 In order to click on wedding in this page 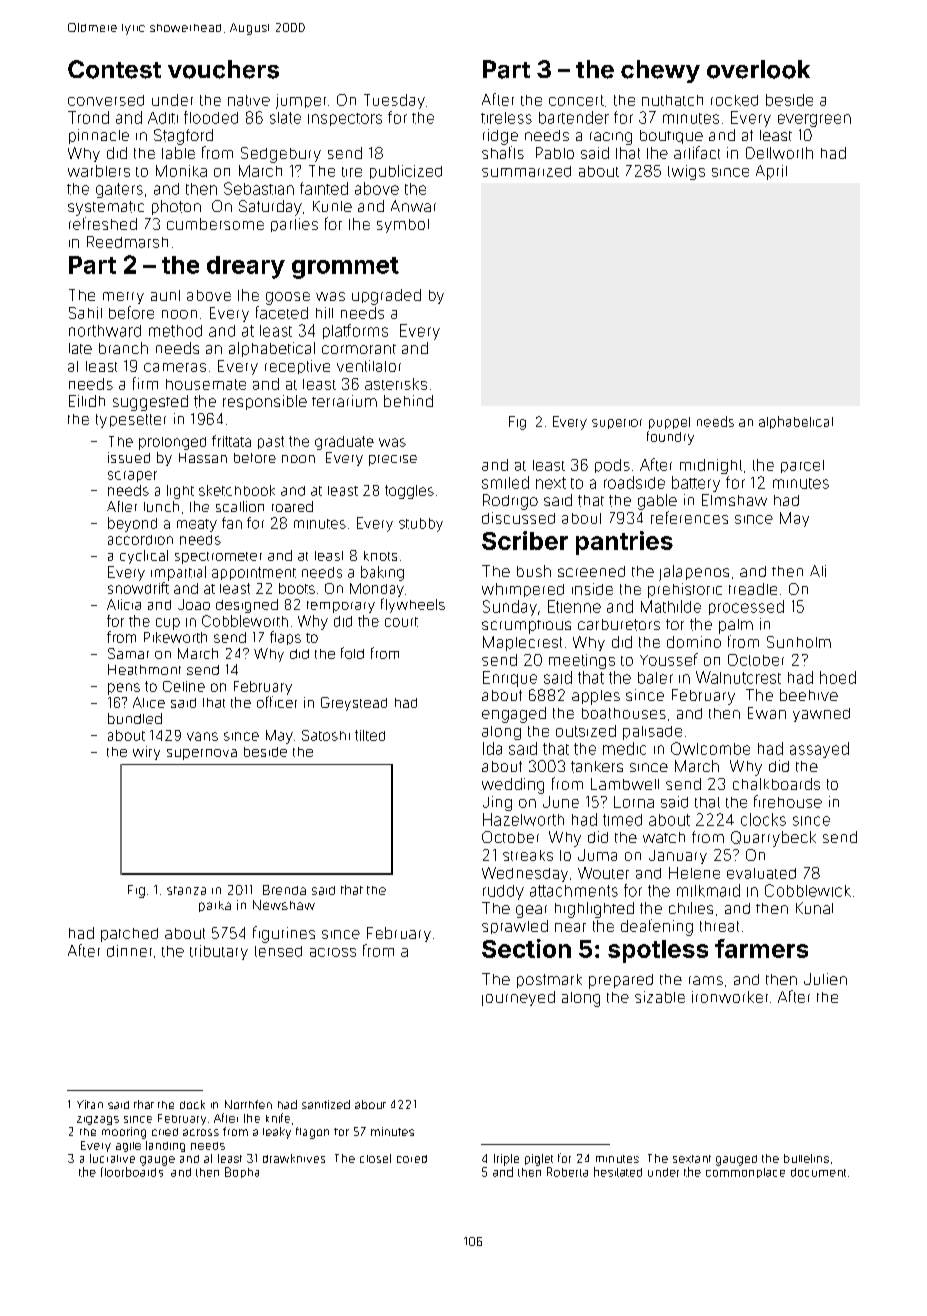, I will do `click(513, 786)`.
